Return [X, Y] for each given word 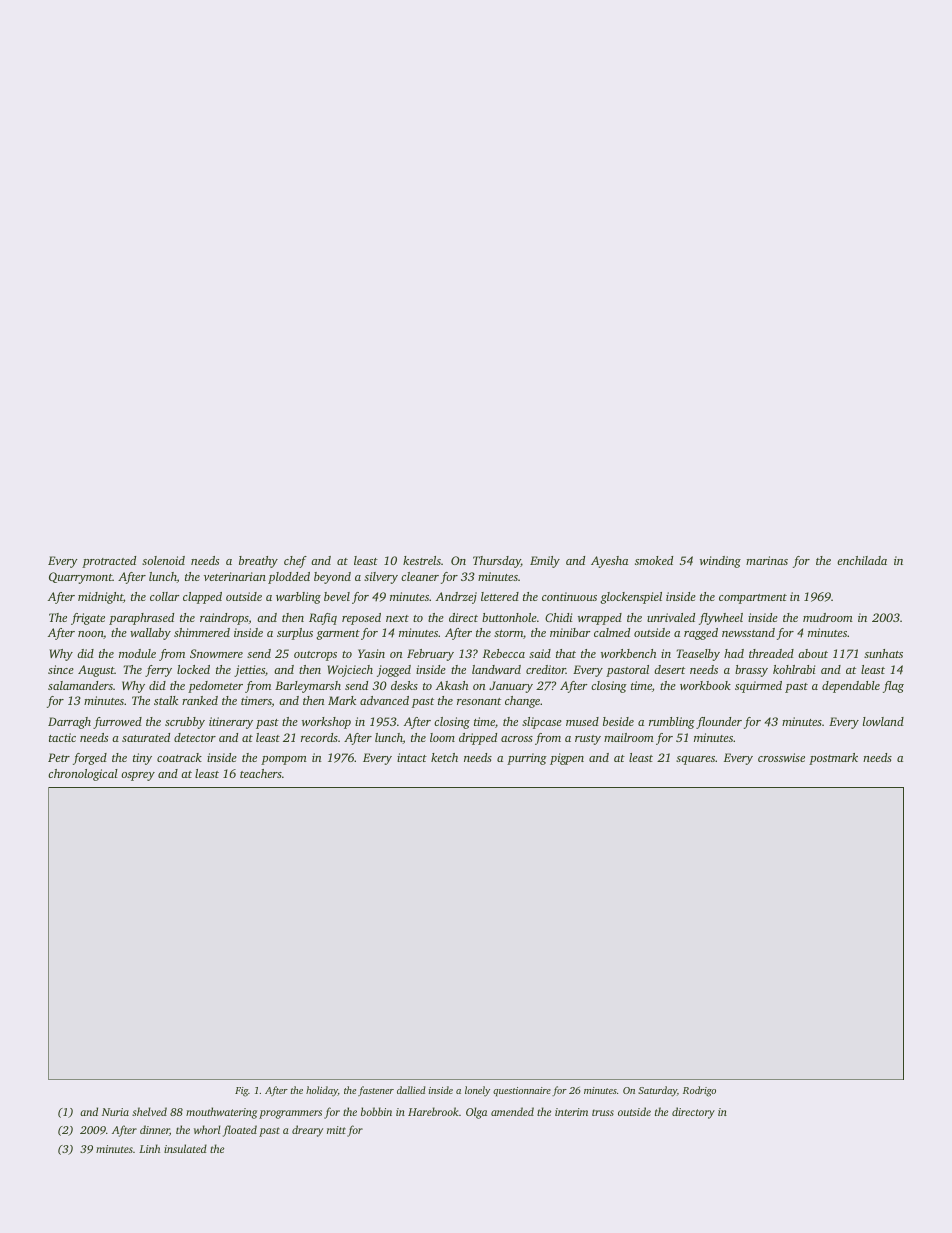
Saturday [657, 1091]
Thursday [497, 562]
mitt [336, 1130]
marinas [767, 560]
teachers [261, 773]
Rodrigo [699, 1091]
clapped [202, 598]
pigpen [567, 759]
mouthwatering [221, 1113]
